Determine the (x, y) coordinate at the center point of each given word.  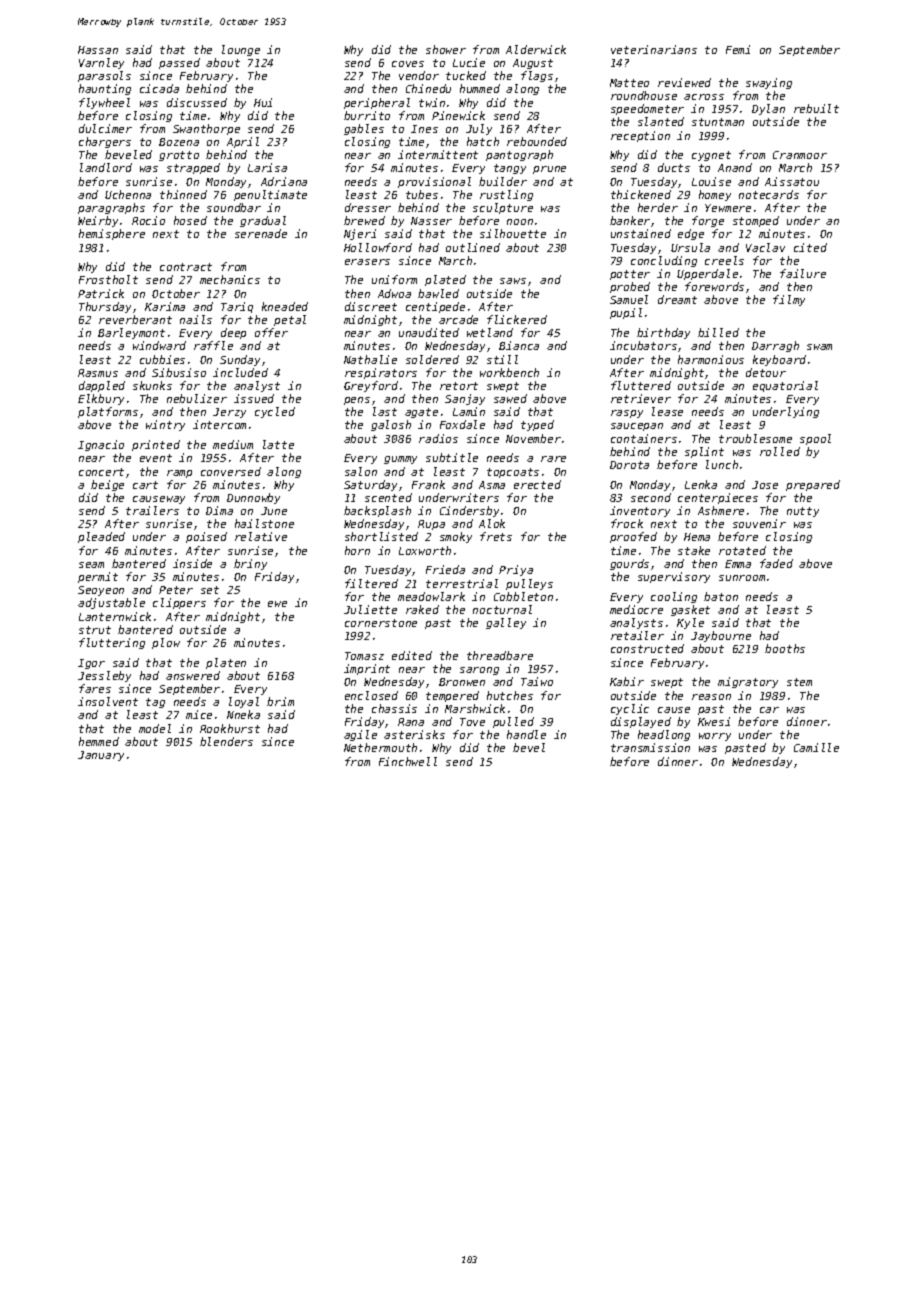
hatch (483, 141)
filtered (371, 583)
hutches (510, 695)
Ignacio (101, 445)
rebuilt (816, 108)
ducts (674, 167)
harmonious (711, 359)
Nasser (431, 221)
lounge (241, 50)
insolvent (108, 701)
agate (421, 413)
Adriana (284, 181)
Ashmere (721, 510)
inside (192, 563)
